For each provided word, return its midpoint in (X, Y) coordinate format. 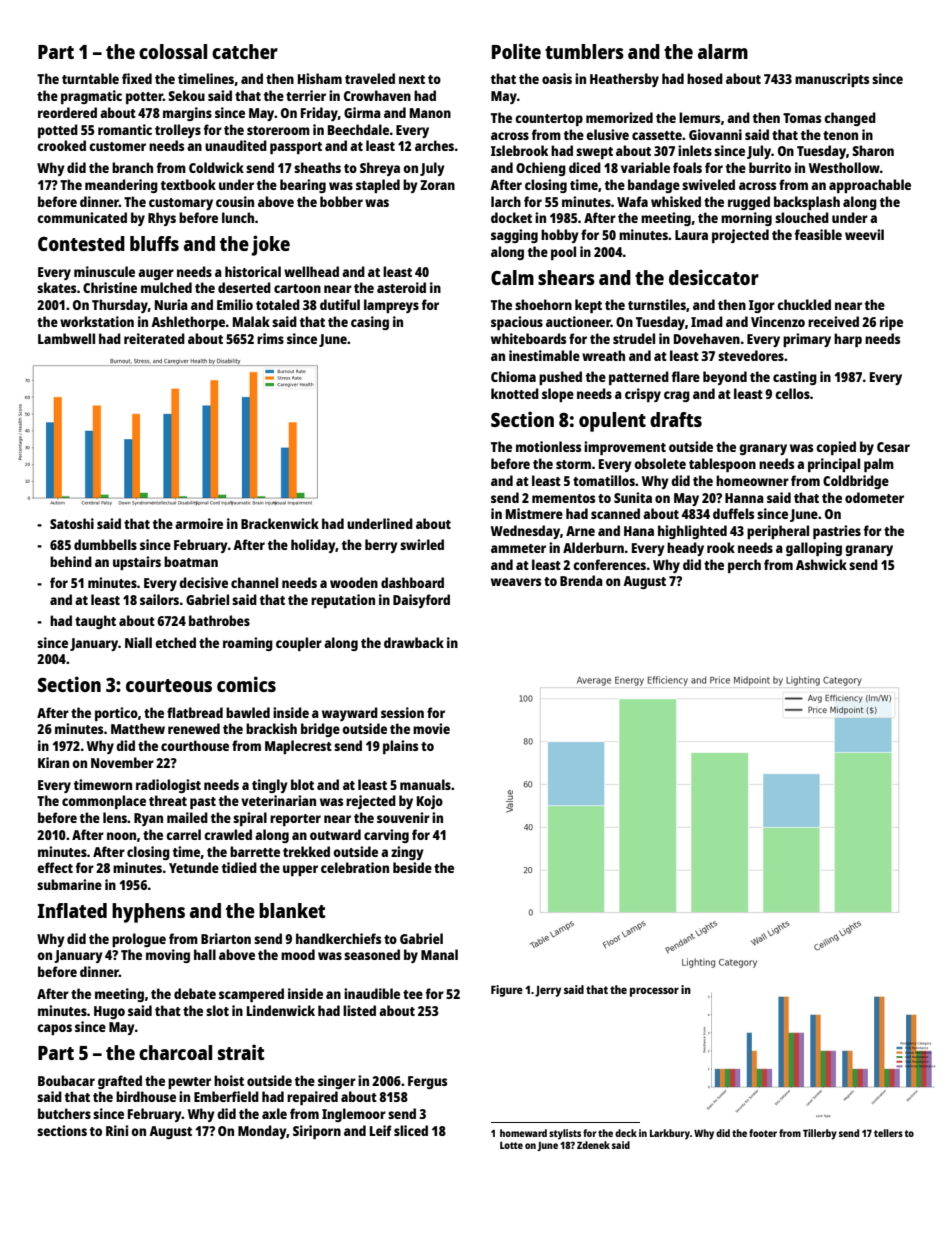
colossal (173, 51)
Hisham (320, 78)
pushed (560, 378)
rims (270, 338)
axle (274, 1113)
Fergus (427, 1082)
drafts (676, 419)
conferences (609, 564)
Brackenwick (280, 523)
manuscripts (832, 80)
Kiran (53, 762)
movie (431, 728)
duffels (733, 513)
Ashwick (821, 564)
